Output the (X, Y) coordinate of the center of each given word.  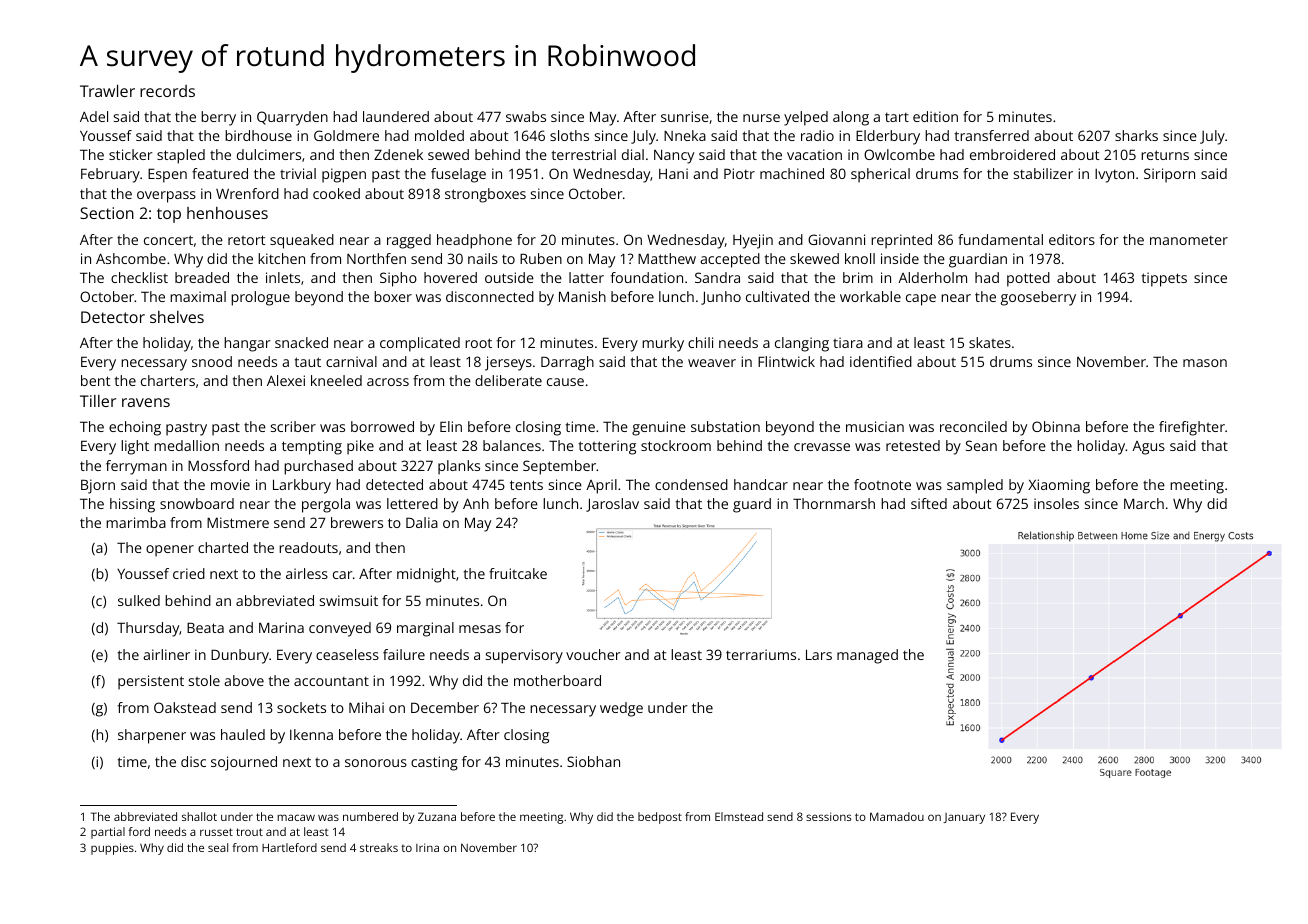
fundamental (1000, 239)
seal (218, 847)
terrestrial (584, 154)
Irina (427, 847)
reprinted (901, 241)
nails (483, 258)
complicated (420, 344)
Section (107, 213)
